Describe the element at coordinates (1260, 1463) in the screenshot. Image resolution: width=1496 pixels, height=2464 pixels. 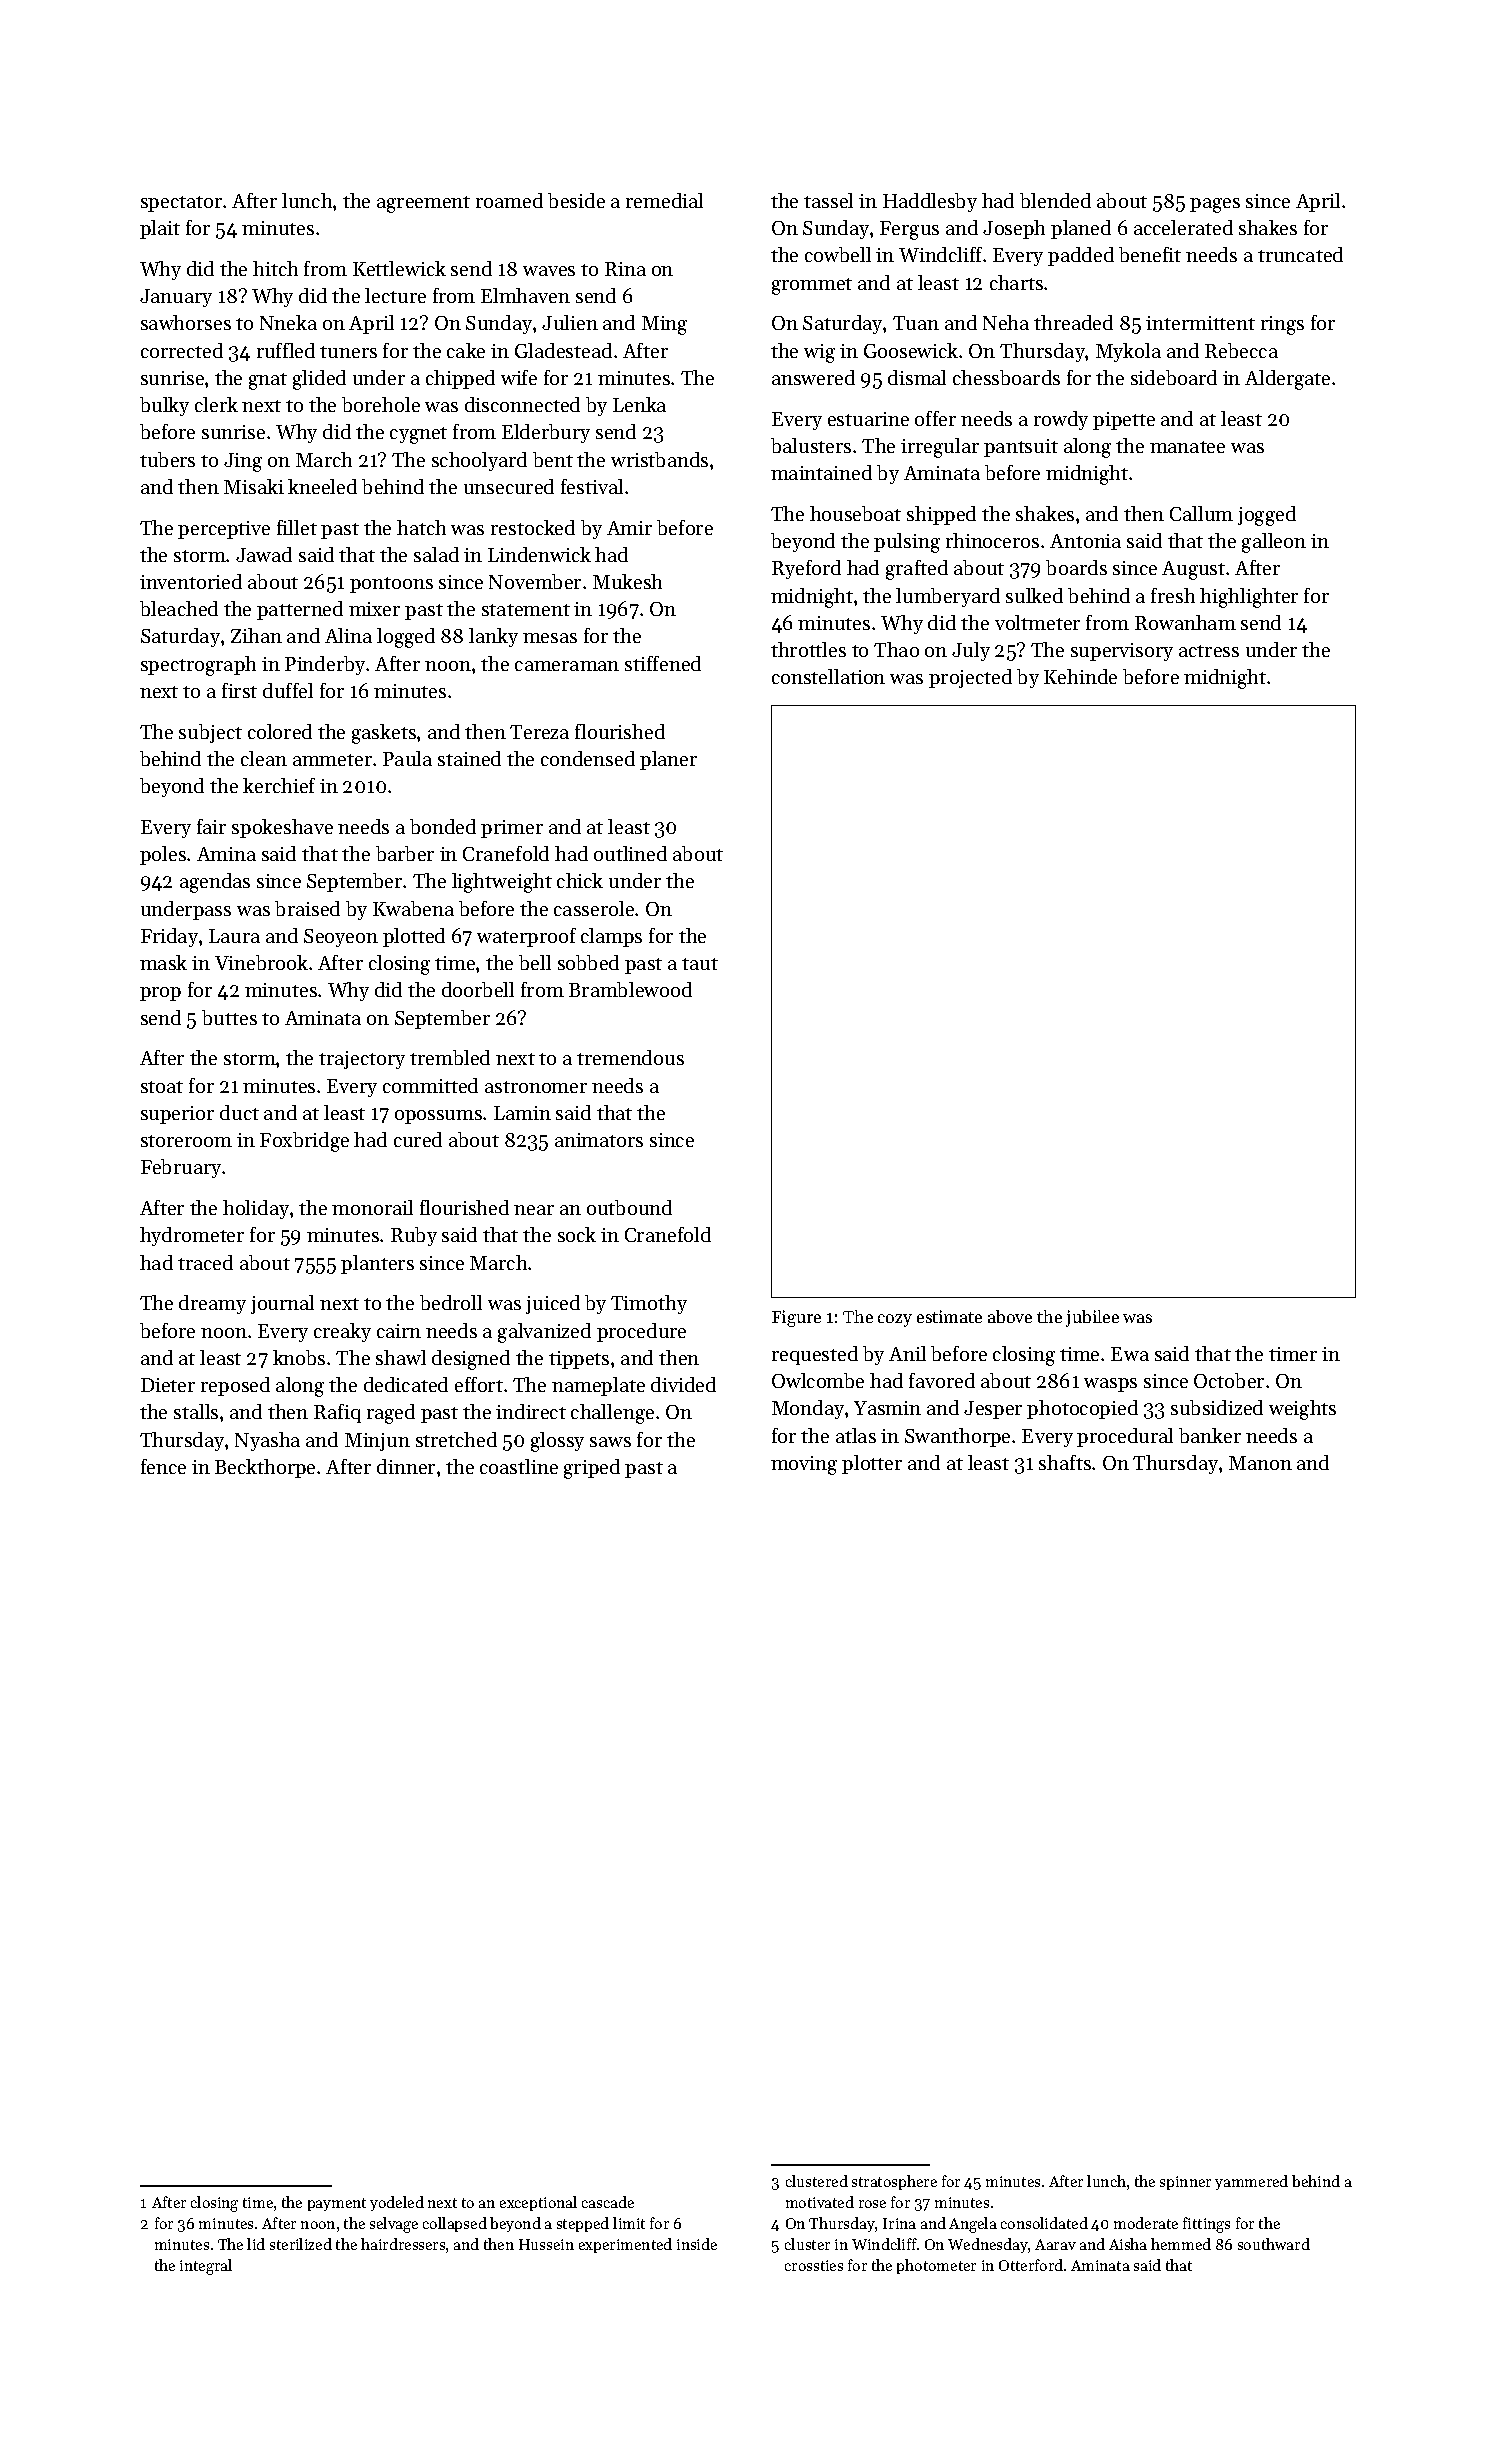
I see `Manon` at that location.
